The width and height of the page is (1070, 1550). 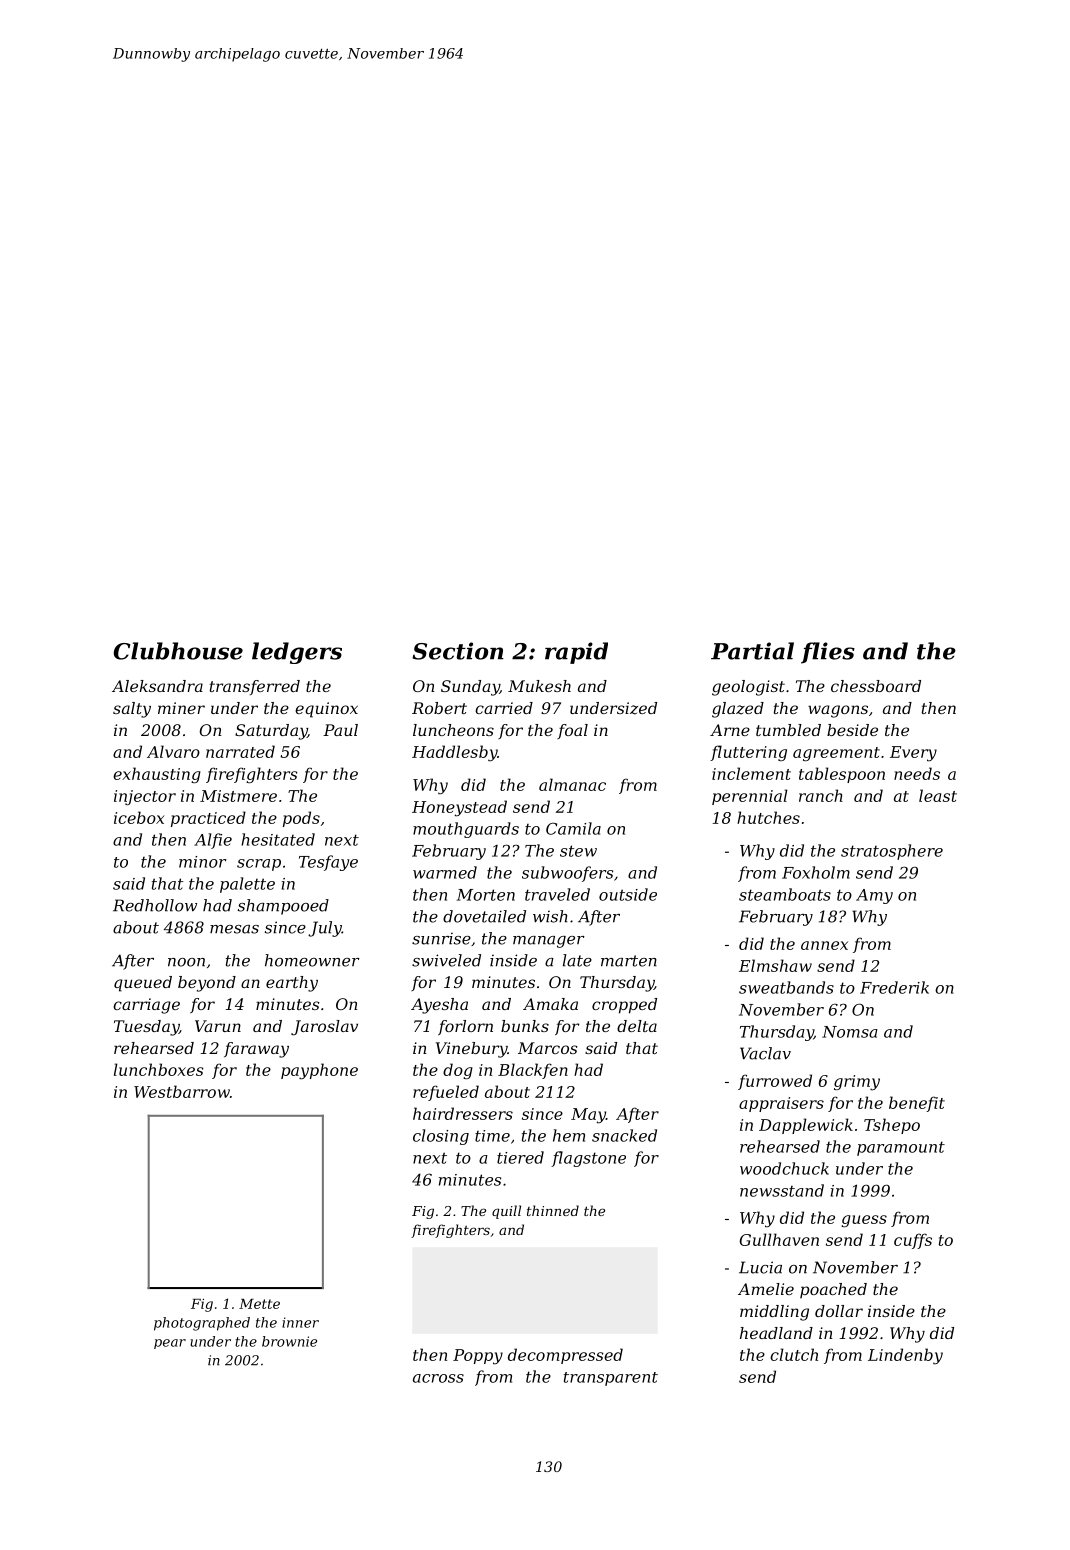 What do you see at coordinates (289, 1341) in the page?
I see `brownie` at bounding box center [289, 1341].
